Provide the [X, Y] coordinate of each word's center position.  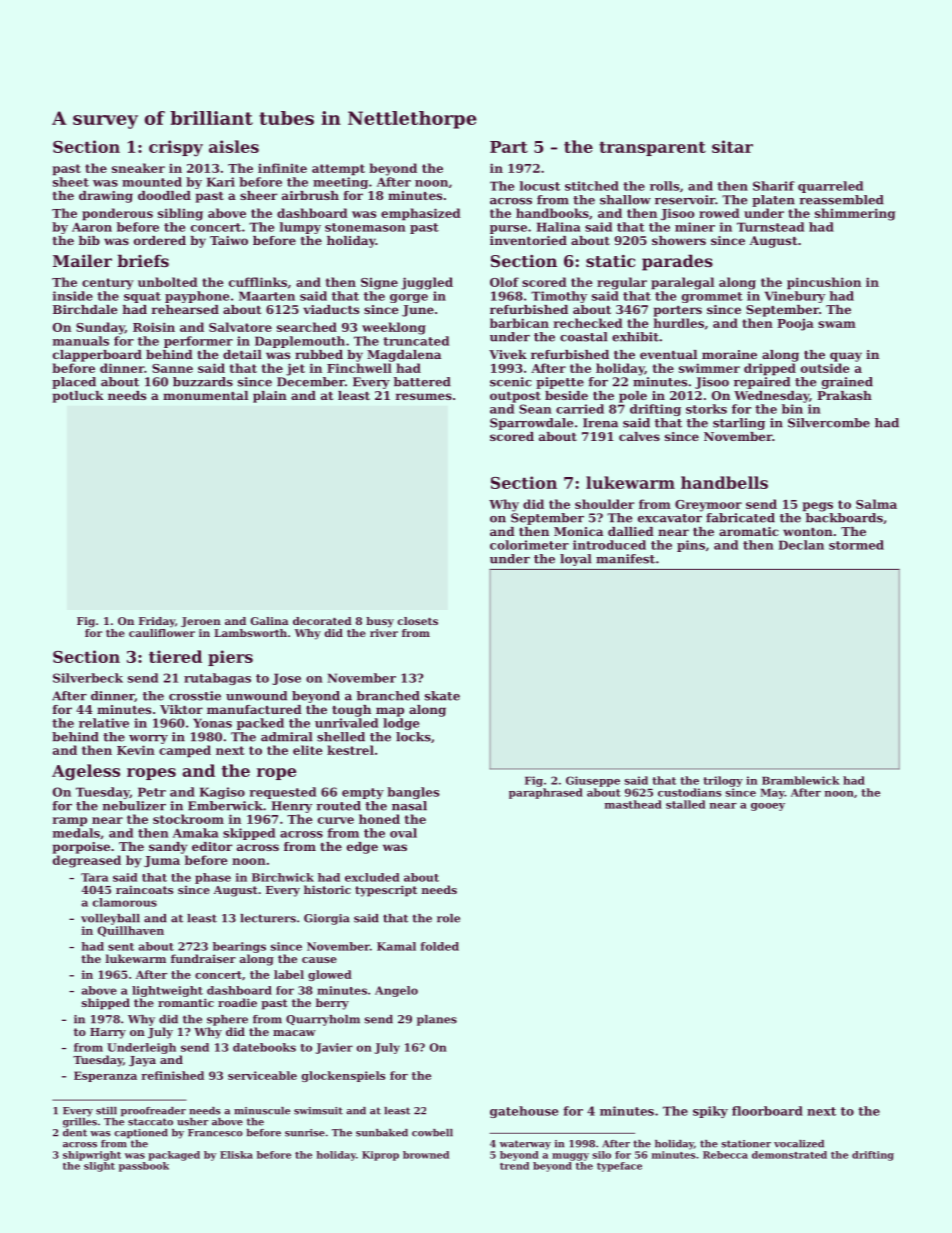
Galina [269, 621]
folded [440, 946]
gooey [768, 807]
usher [192, 1122]
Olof [504, 282]
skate [442, 696]
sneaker [138, 168]
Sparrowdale [531, 424]
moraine [729, 354]
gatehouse [524, 1112]
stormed [856, 545]
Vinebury [795, 297]
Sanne [172, 368]
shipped [106, 1004]
